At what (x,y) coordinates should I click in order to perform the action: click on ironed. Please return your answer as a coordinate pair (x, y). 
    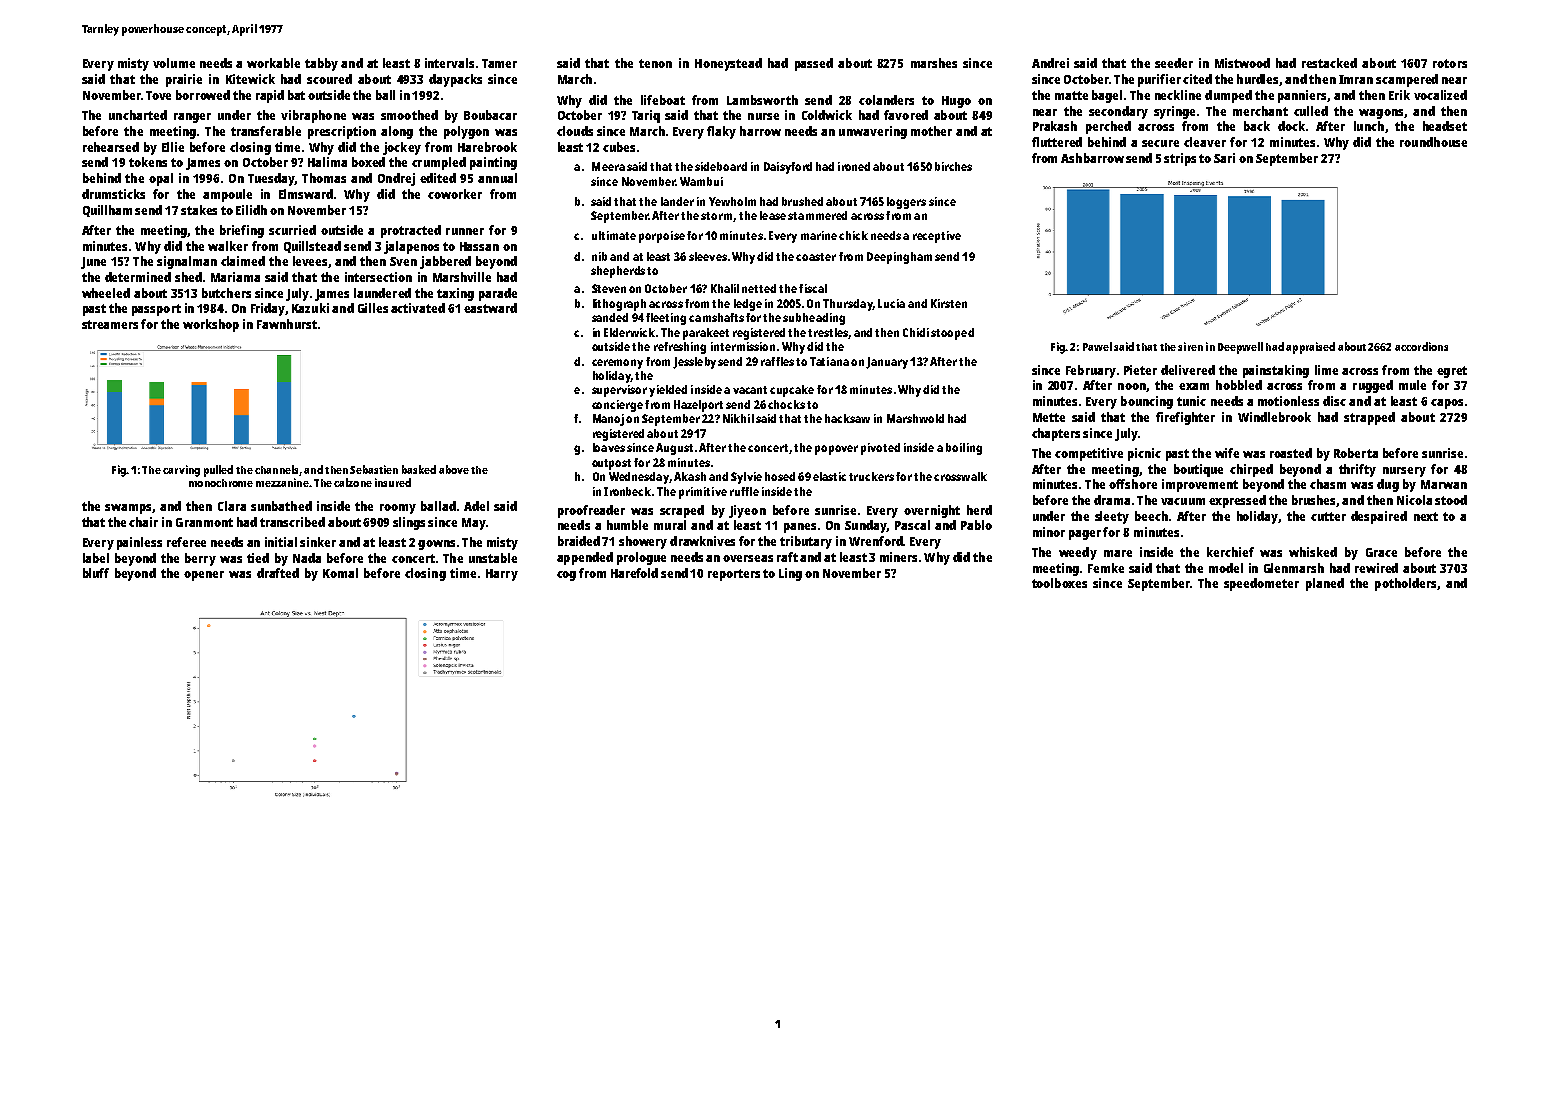
    Looking at the image, I should click on (854, 166).
